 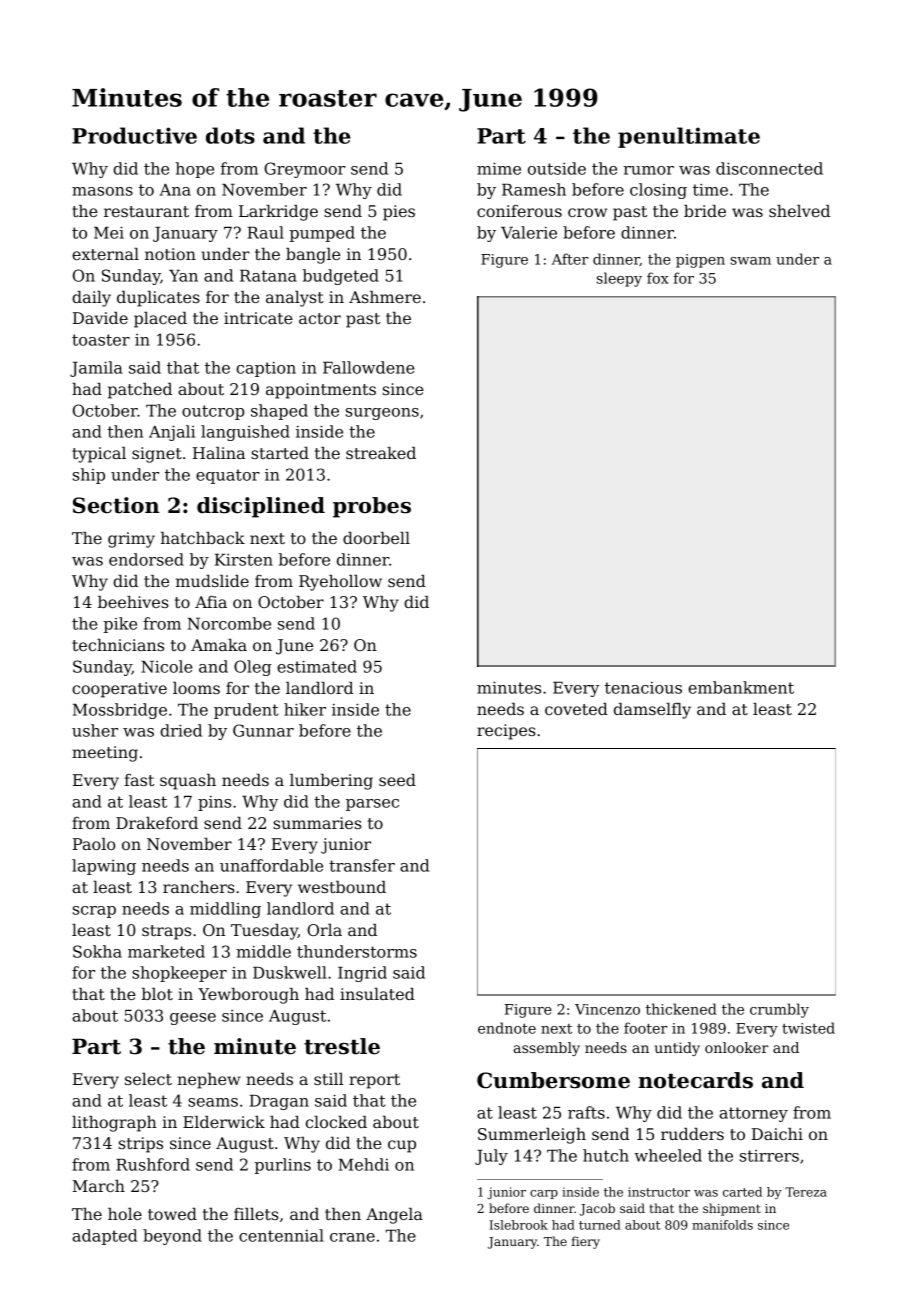 What do you see at coordinates (799, 211) in the screenshot?
I see `shelved` at bounding box center [799, 211].
